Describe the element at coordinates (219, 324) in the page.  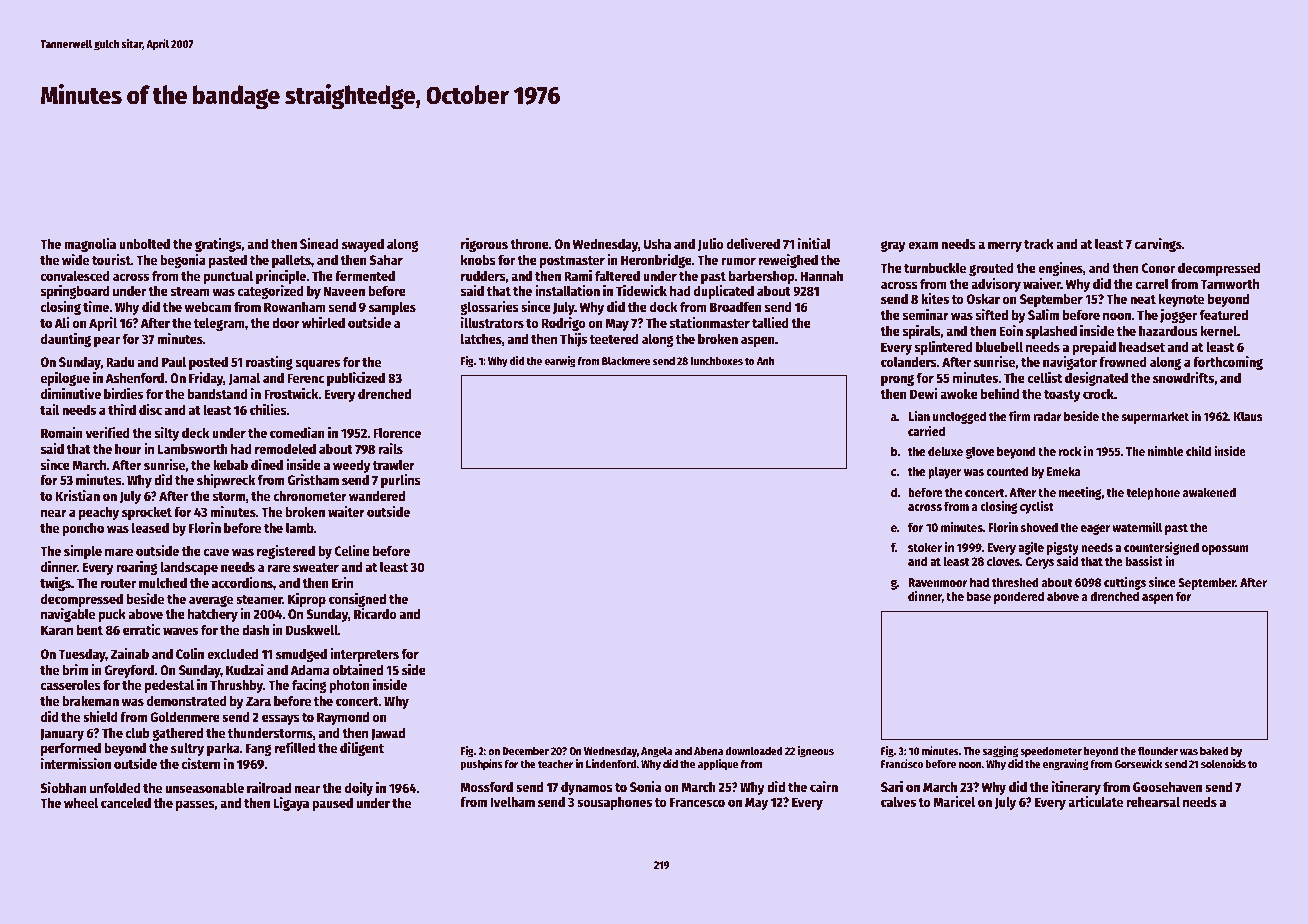
I see `telegram` at that location.
